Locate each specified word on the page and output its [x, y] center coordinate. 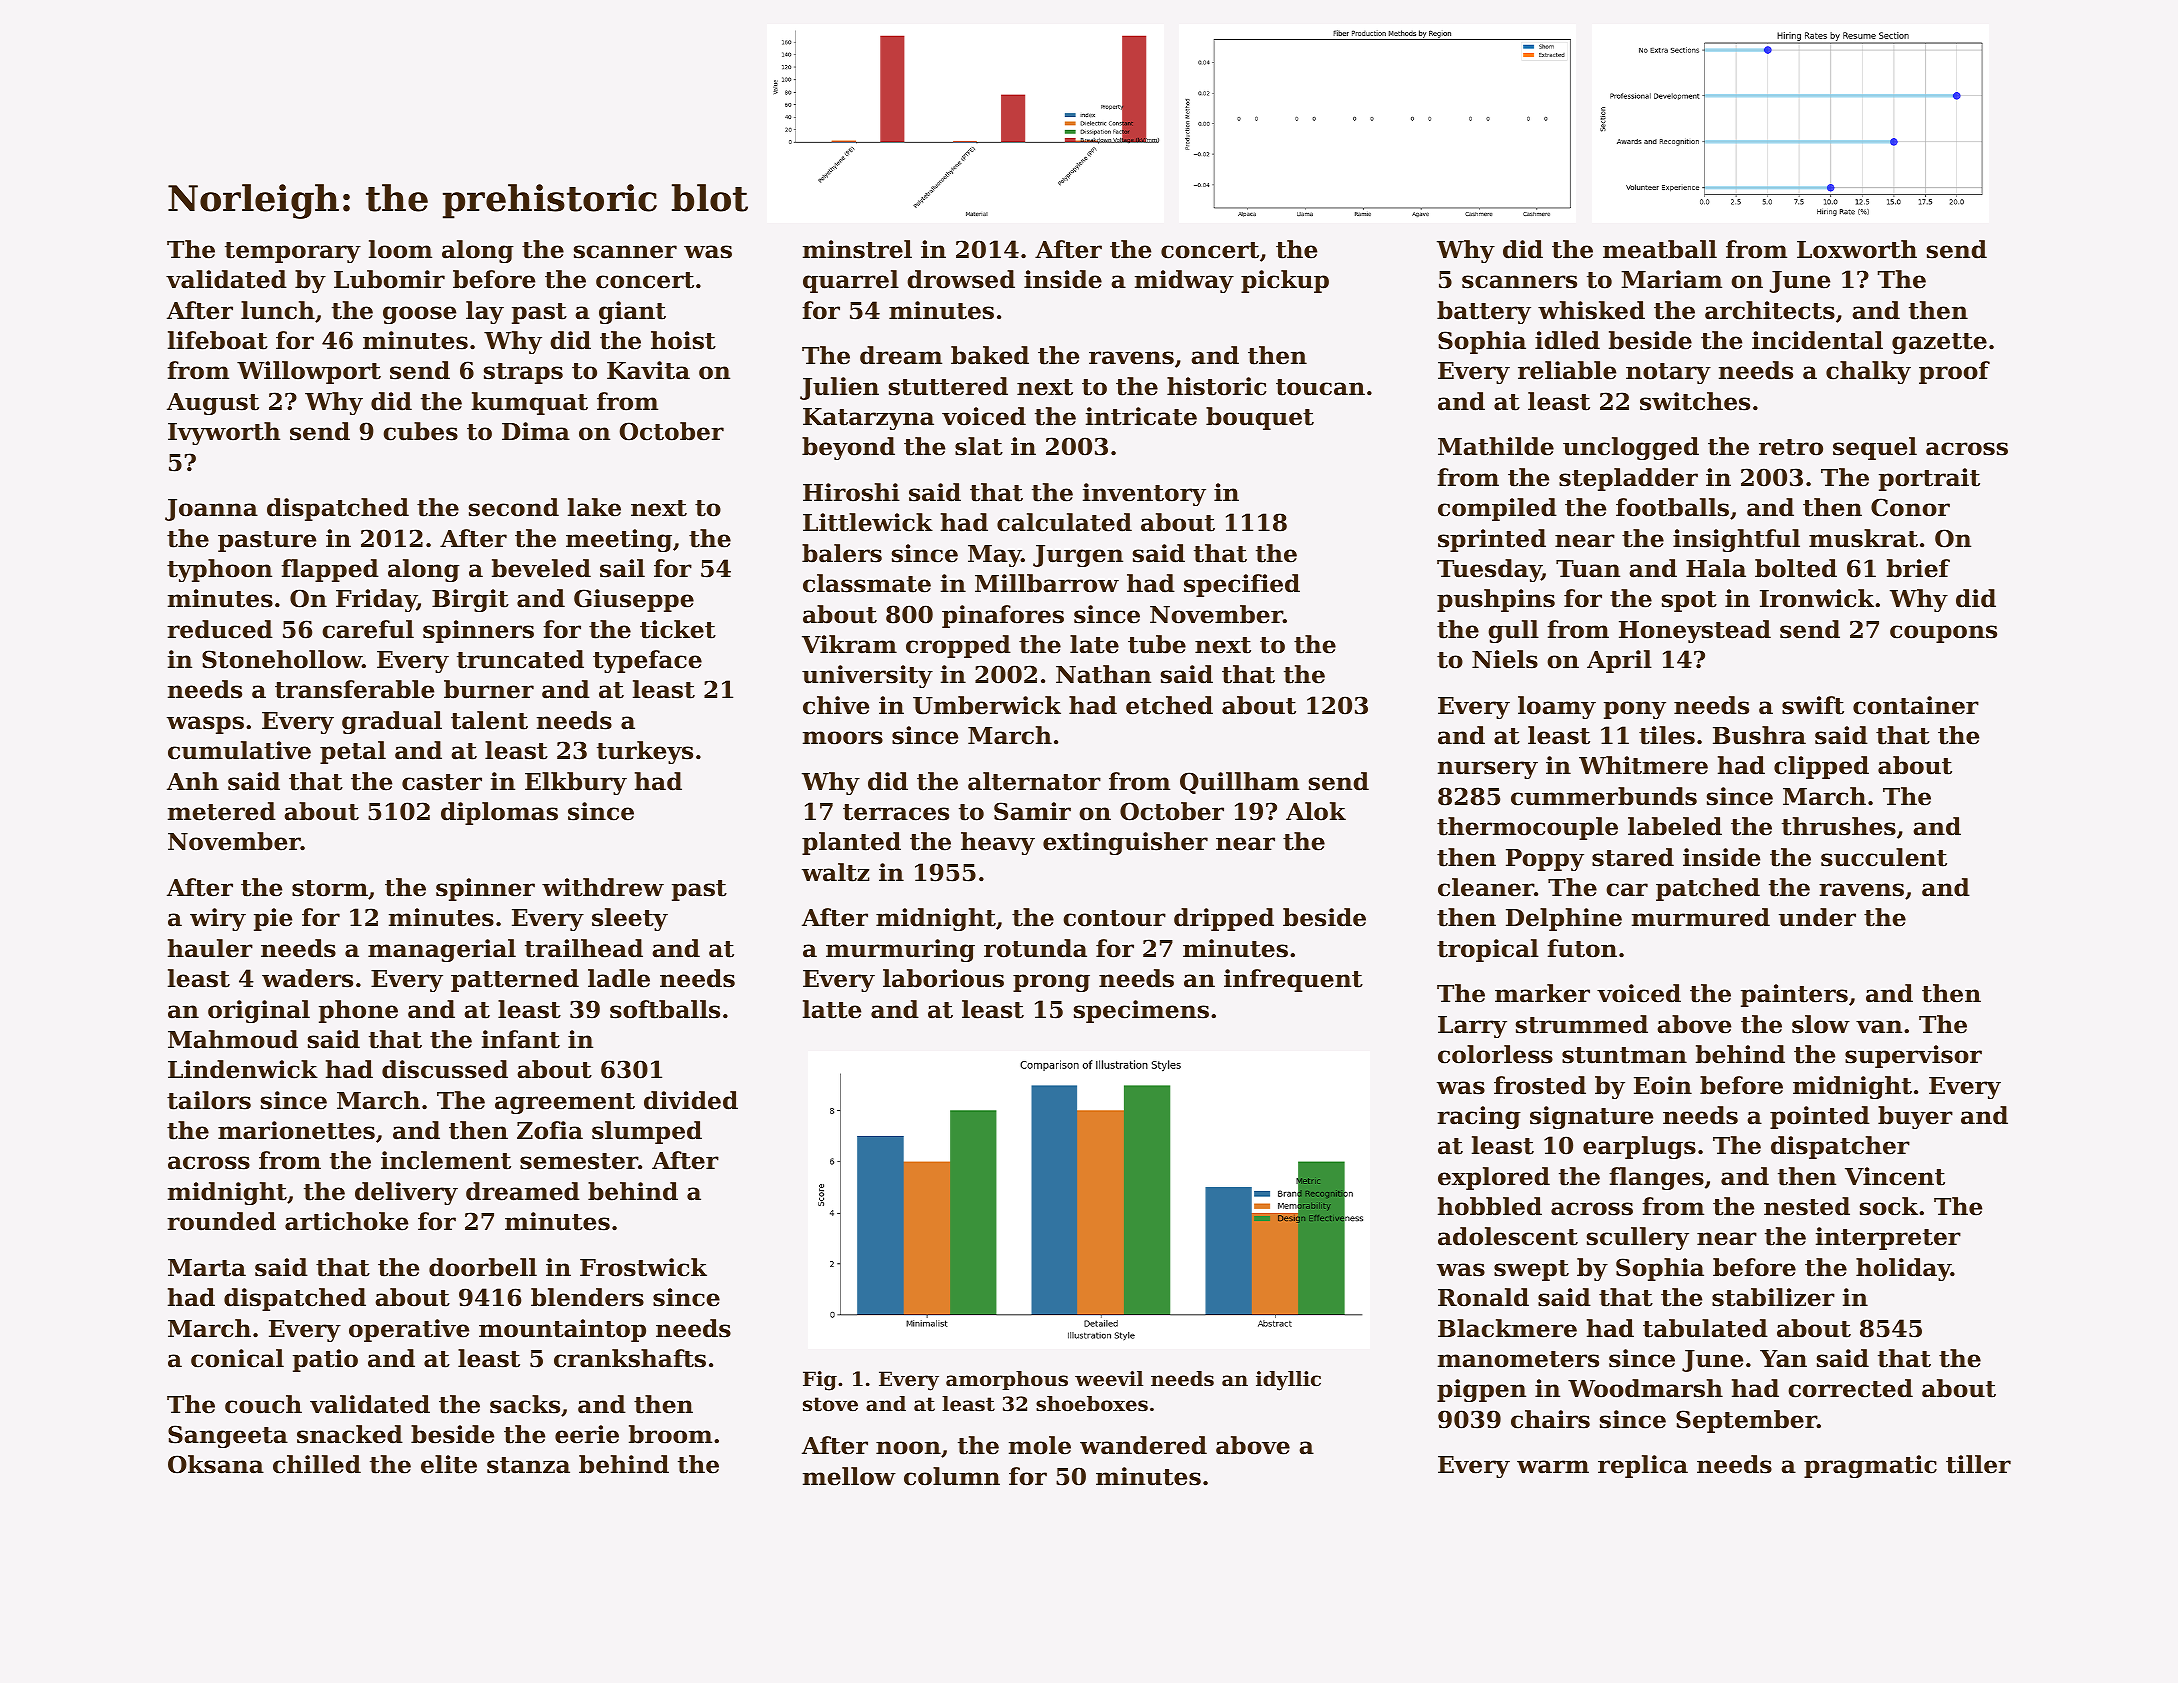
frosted [1540, 1085]
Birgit [470, 600]
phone [358, 1011]
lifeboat [218, 340]
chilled [317, 1464]
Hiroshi [851, 492]
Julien [839, 388]
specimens [1141, 1011]
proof [1954, 372]
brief [1918, 568]
